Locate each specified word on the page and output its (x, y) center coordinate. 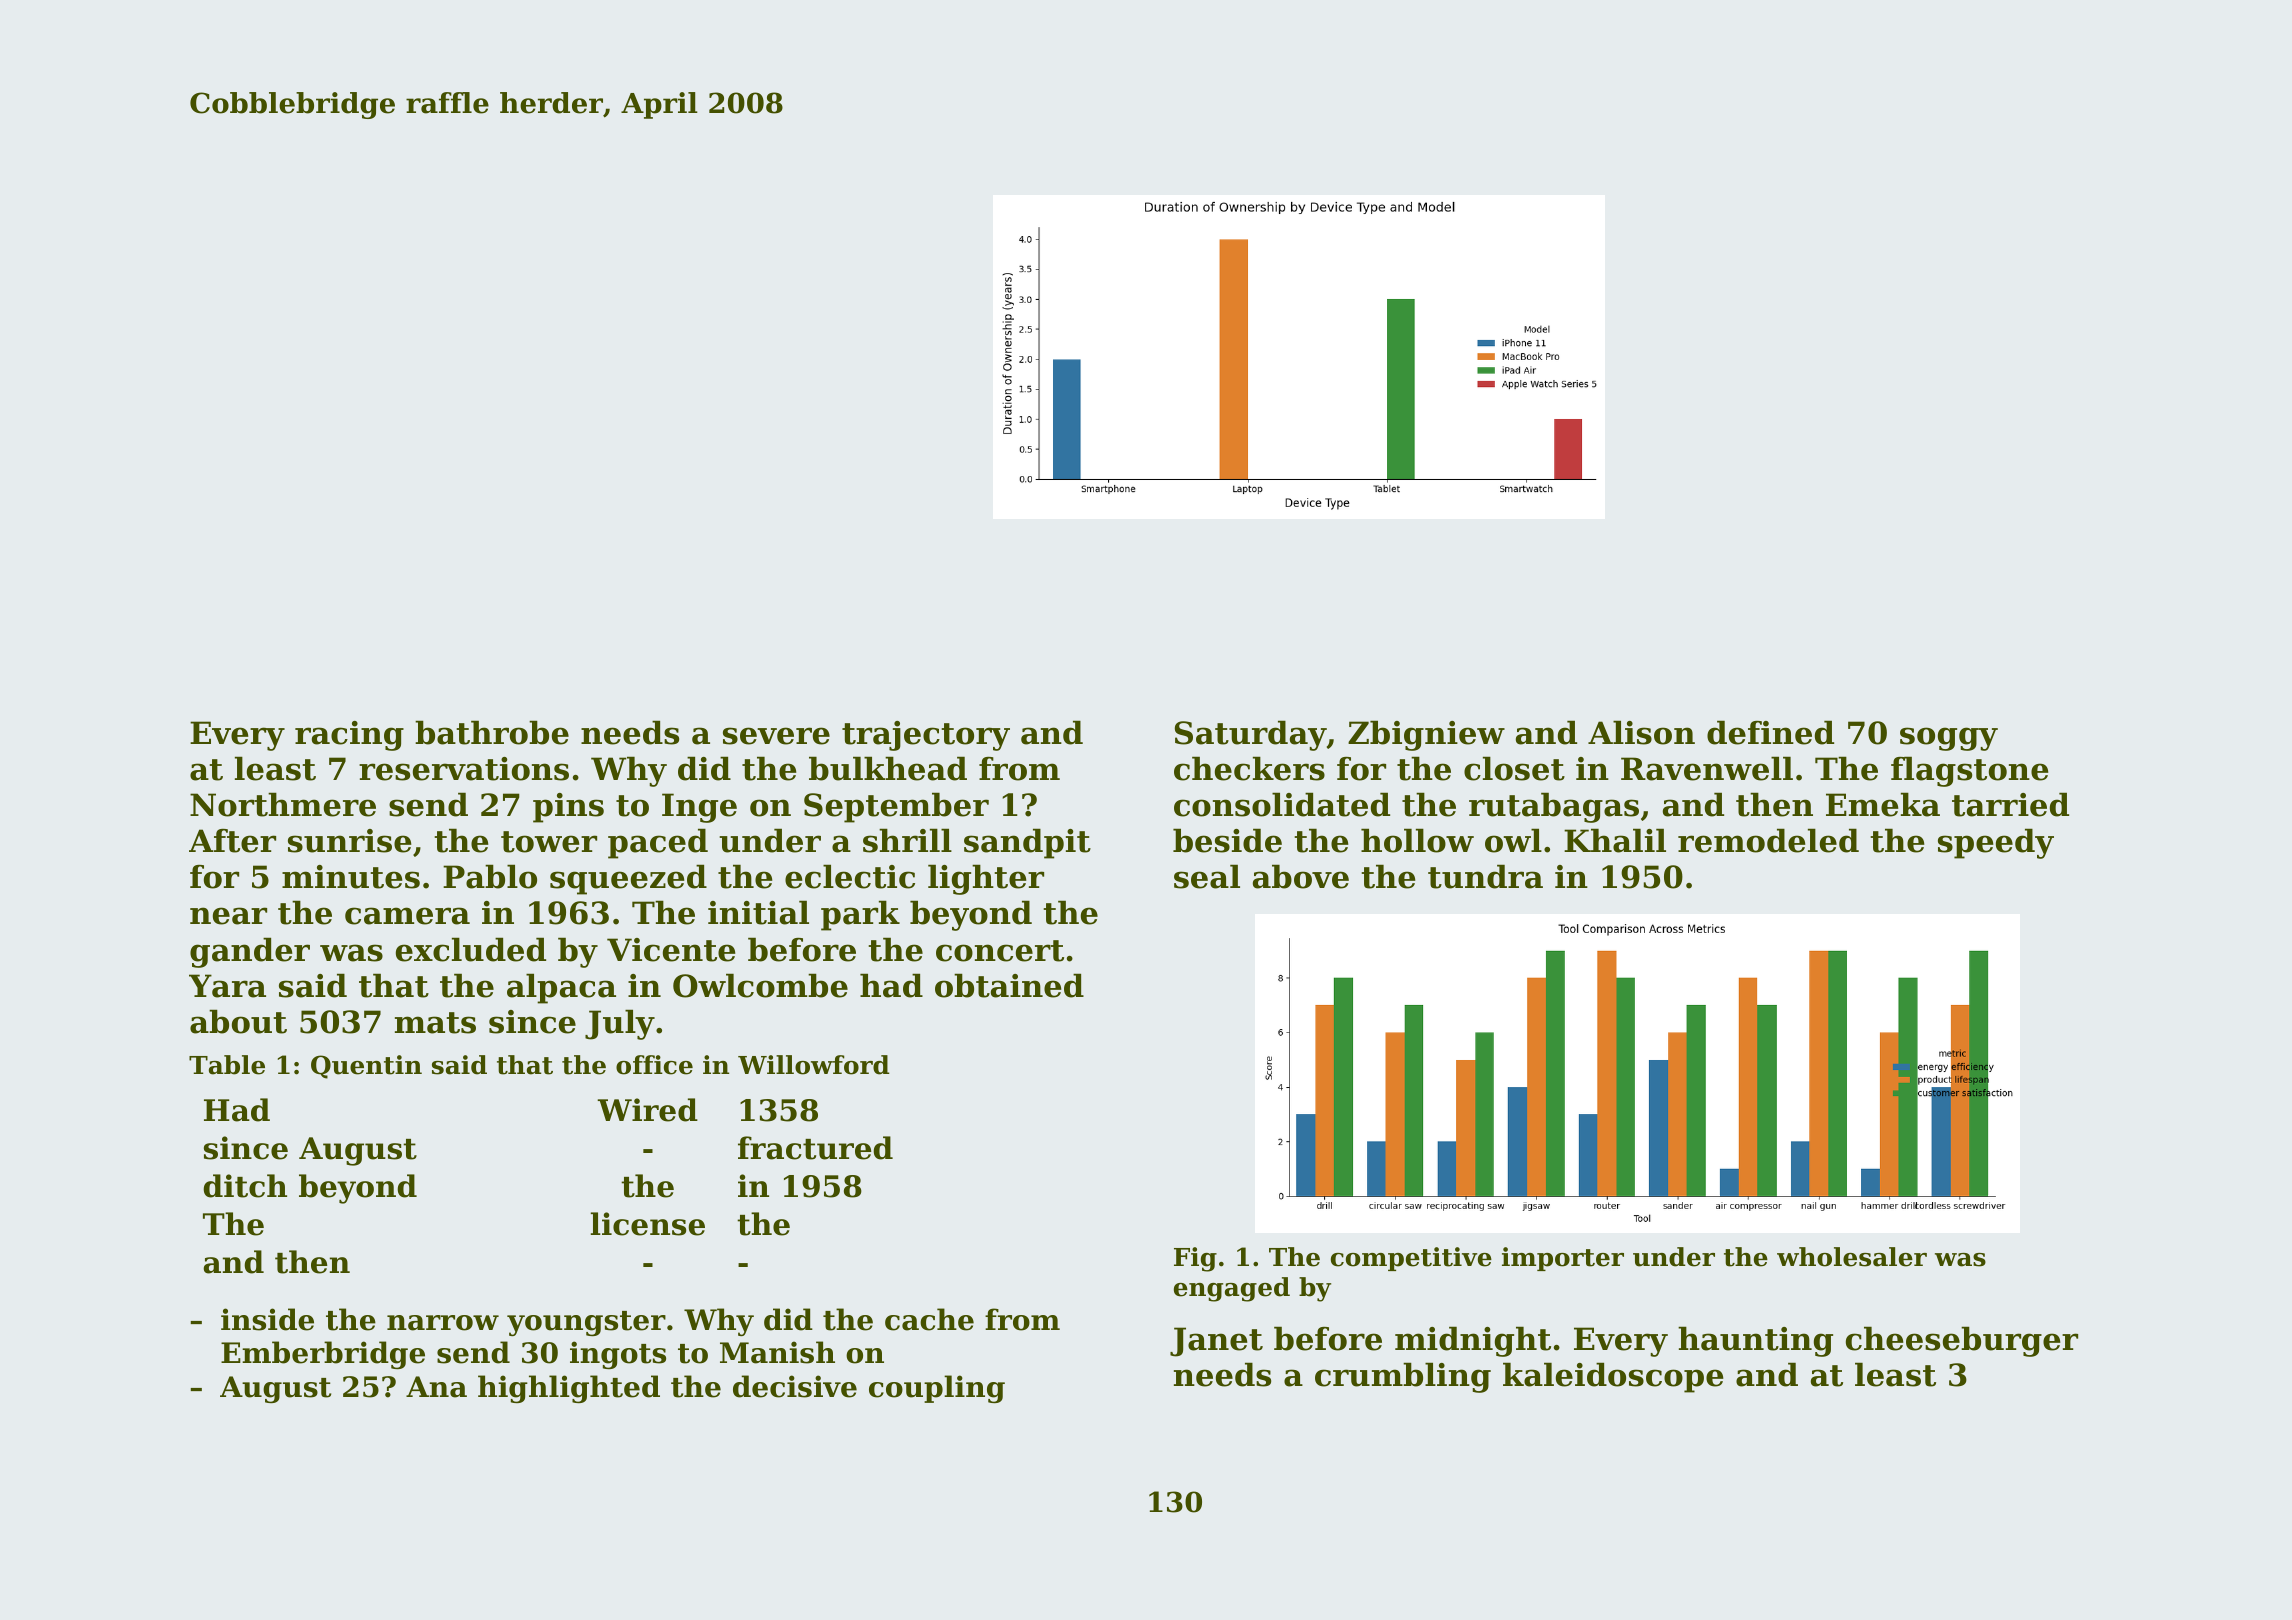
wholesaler (1852, 1257)
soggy (1949, 739)
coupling (937, 1389)
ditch (245, 1186)
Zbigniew (1426, 735)
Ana (436, 1387)
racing (349, 736)
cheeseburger (1962, 1341)
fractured (815, 1148)
